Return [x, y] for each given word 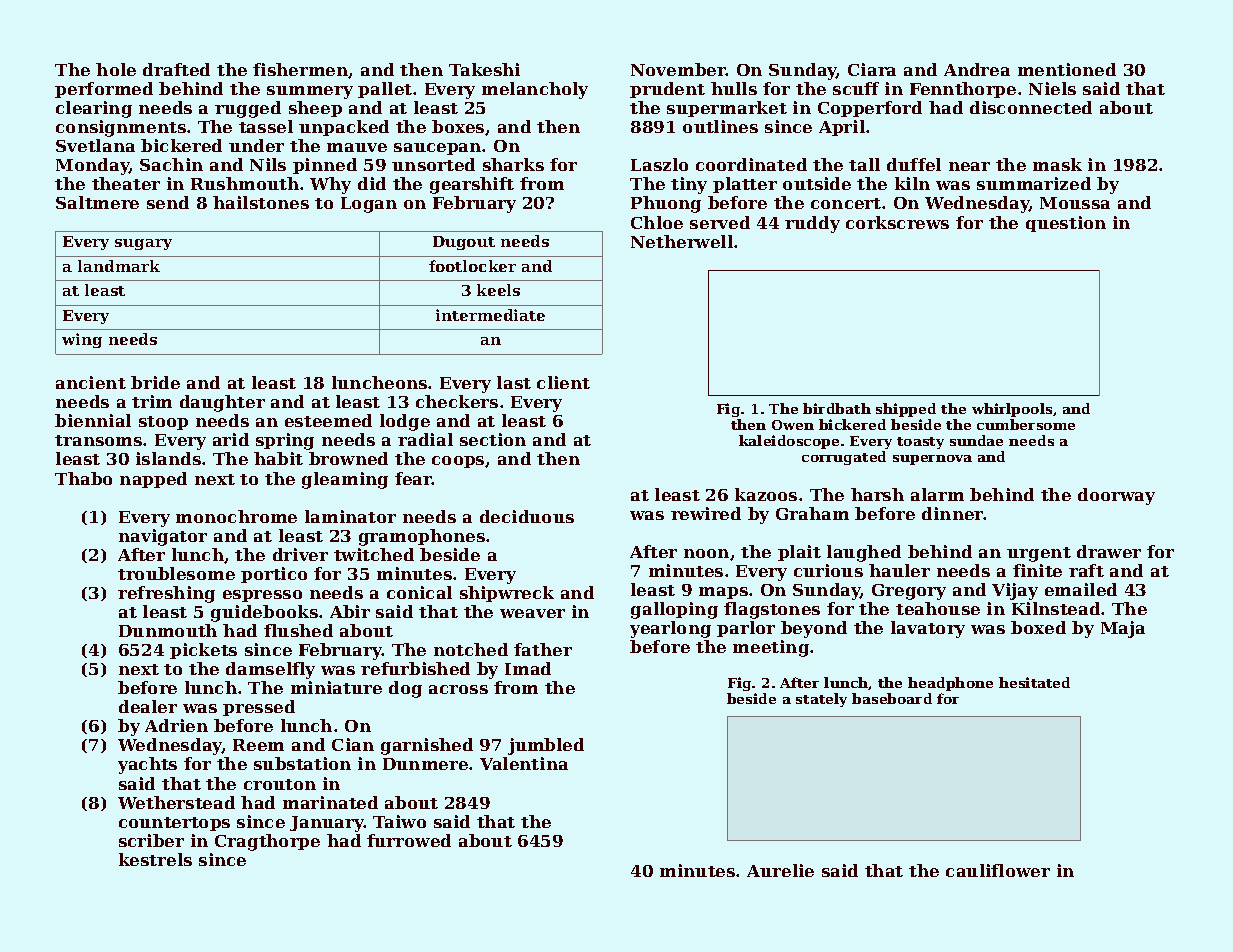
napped [153, 480]
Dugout [464, 243]
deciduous [527, 516]
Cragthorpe [267, 842]
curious [828, 570]
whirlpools [1012, 410]
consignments [121, 128]
